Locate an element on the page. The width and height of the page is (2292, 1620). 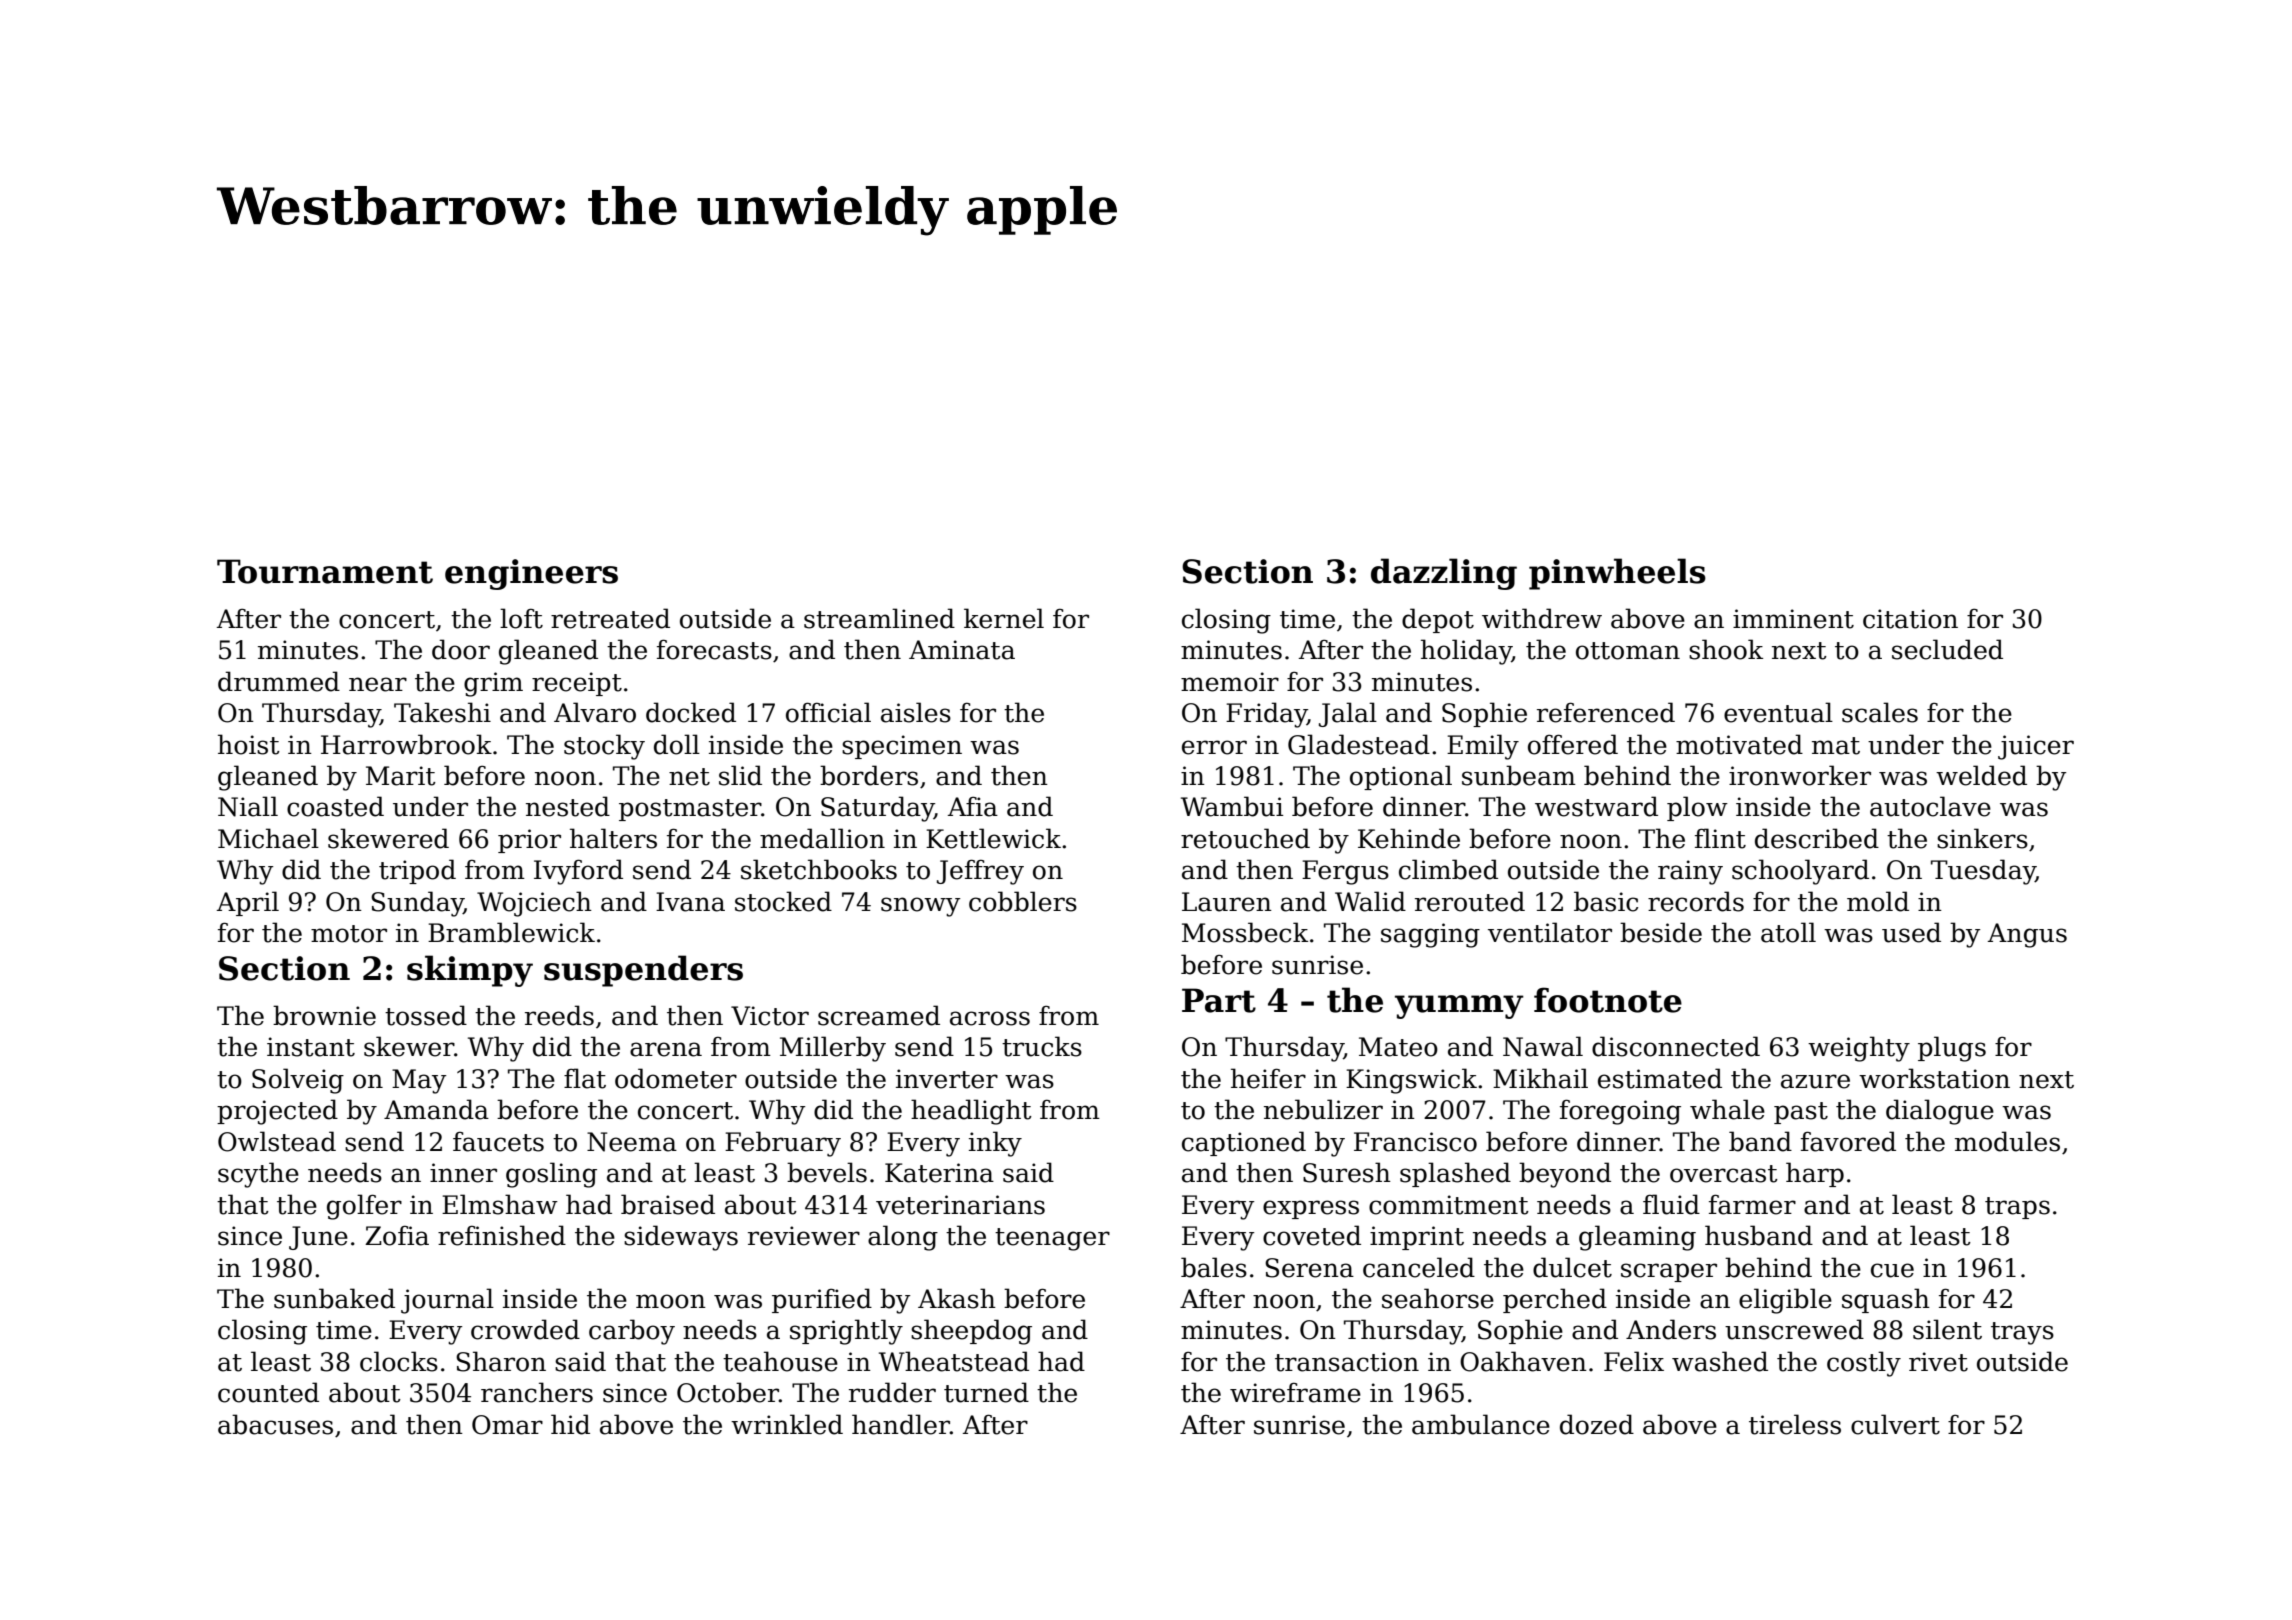
odometer is located at coordinates (676, 1078).
